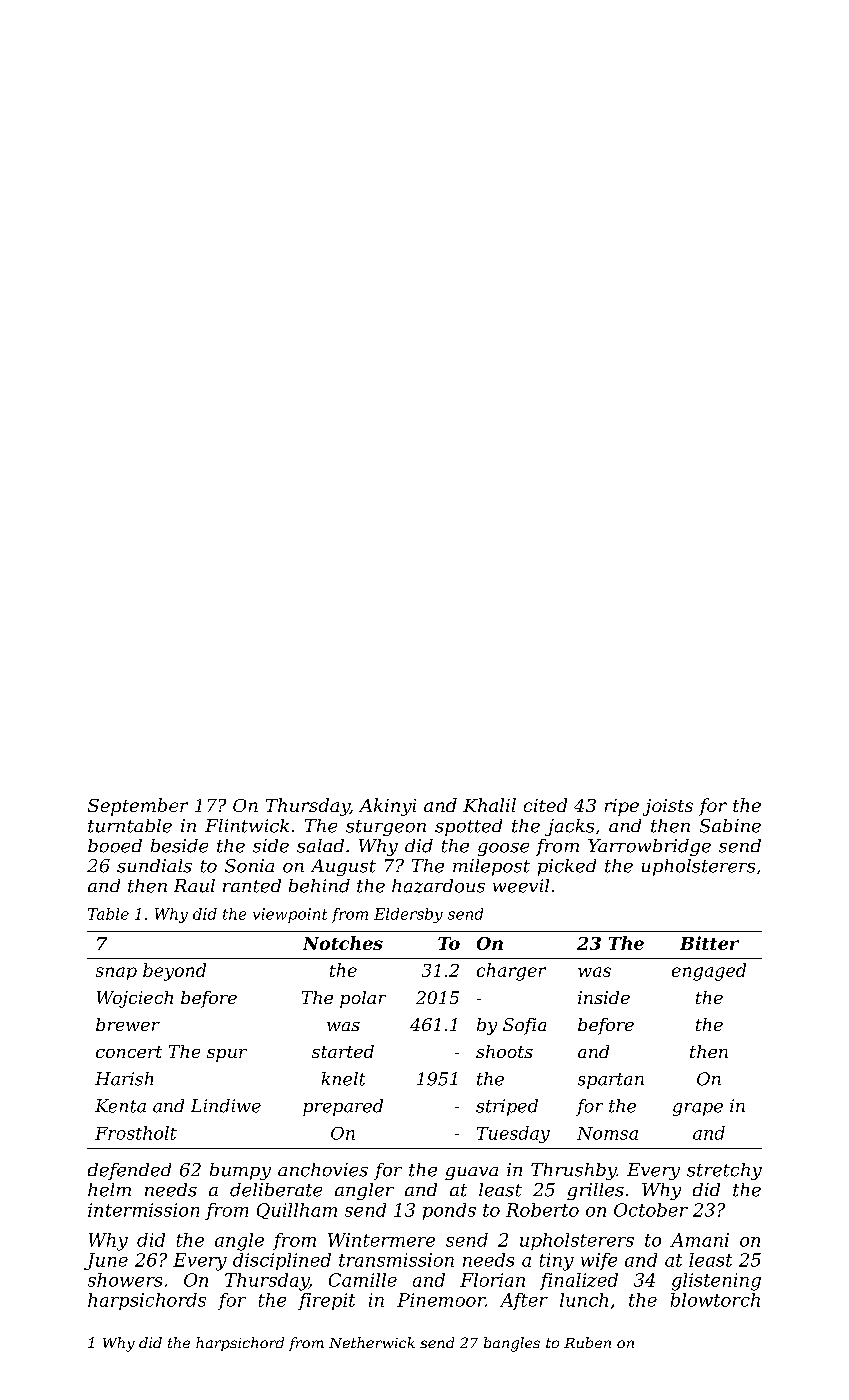 Image resolution: width=849 pixels, height=1400 pixels. Describe the element at coordinates (138, 807) in the page. I see `September` at that location.
